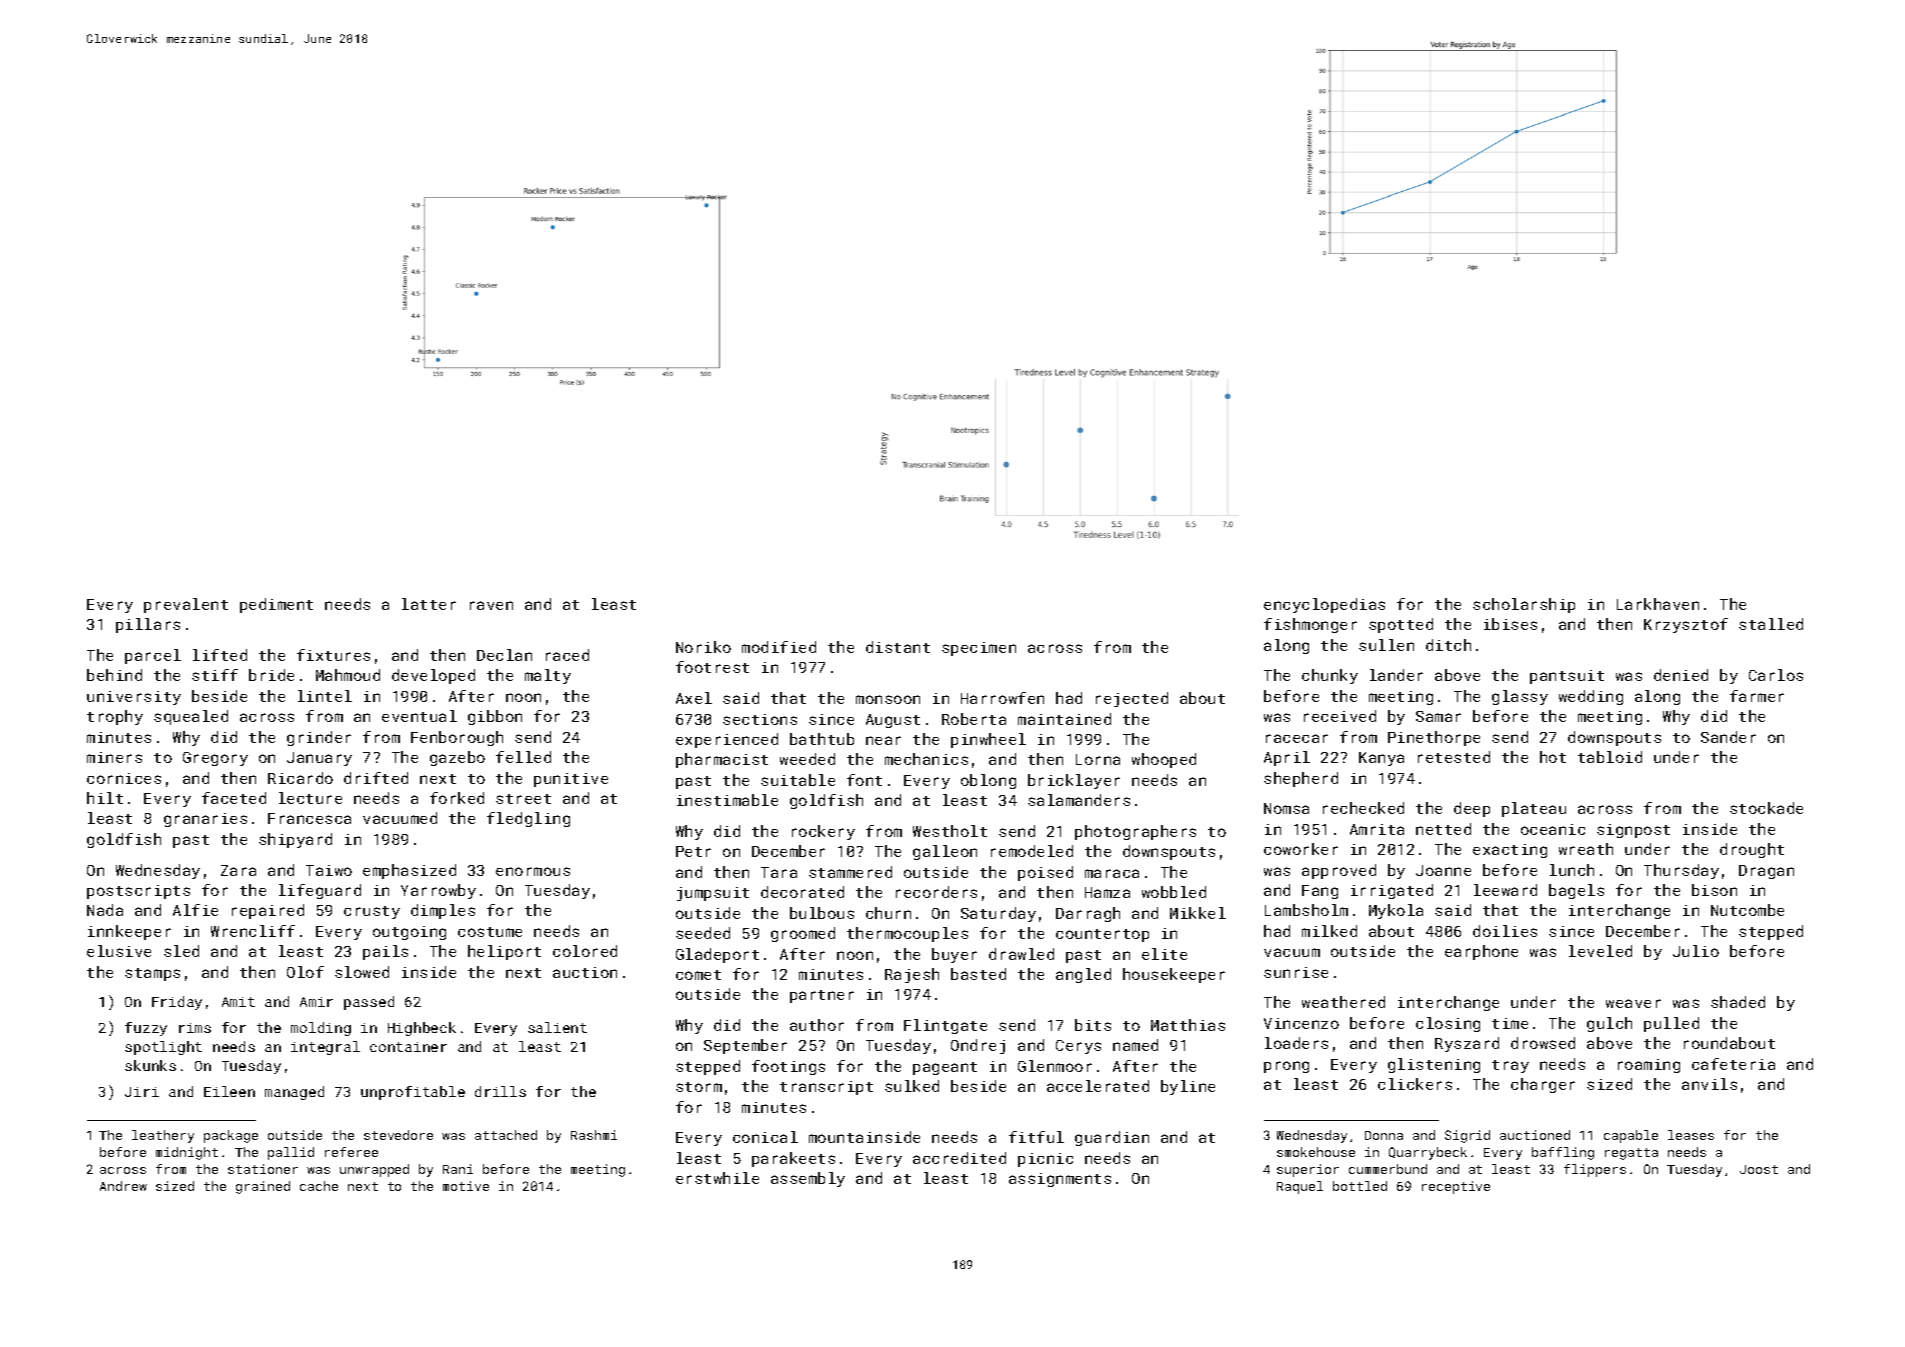  I want to click on Andrew, so click(123, 1186).
